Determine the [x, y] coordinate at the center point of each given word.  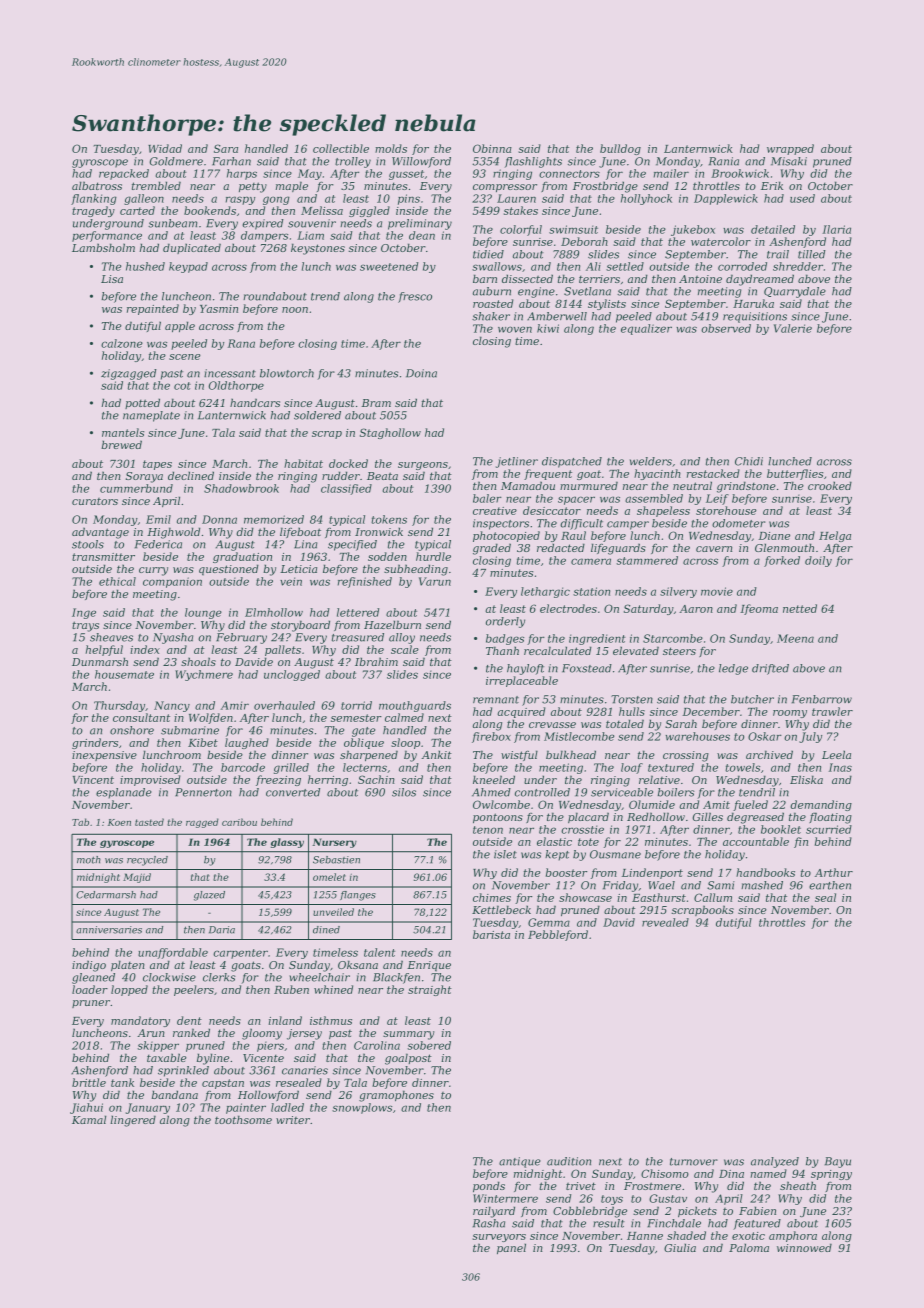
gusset [406, 175]
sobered [429, 1045]
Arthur [834, 872]
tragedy [93, 211]
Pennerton [203, 792]
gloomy [262, 1034]
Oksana [358, 964]
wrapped [790, 149]
